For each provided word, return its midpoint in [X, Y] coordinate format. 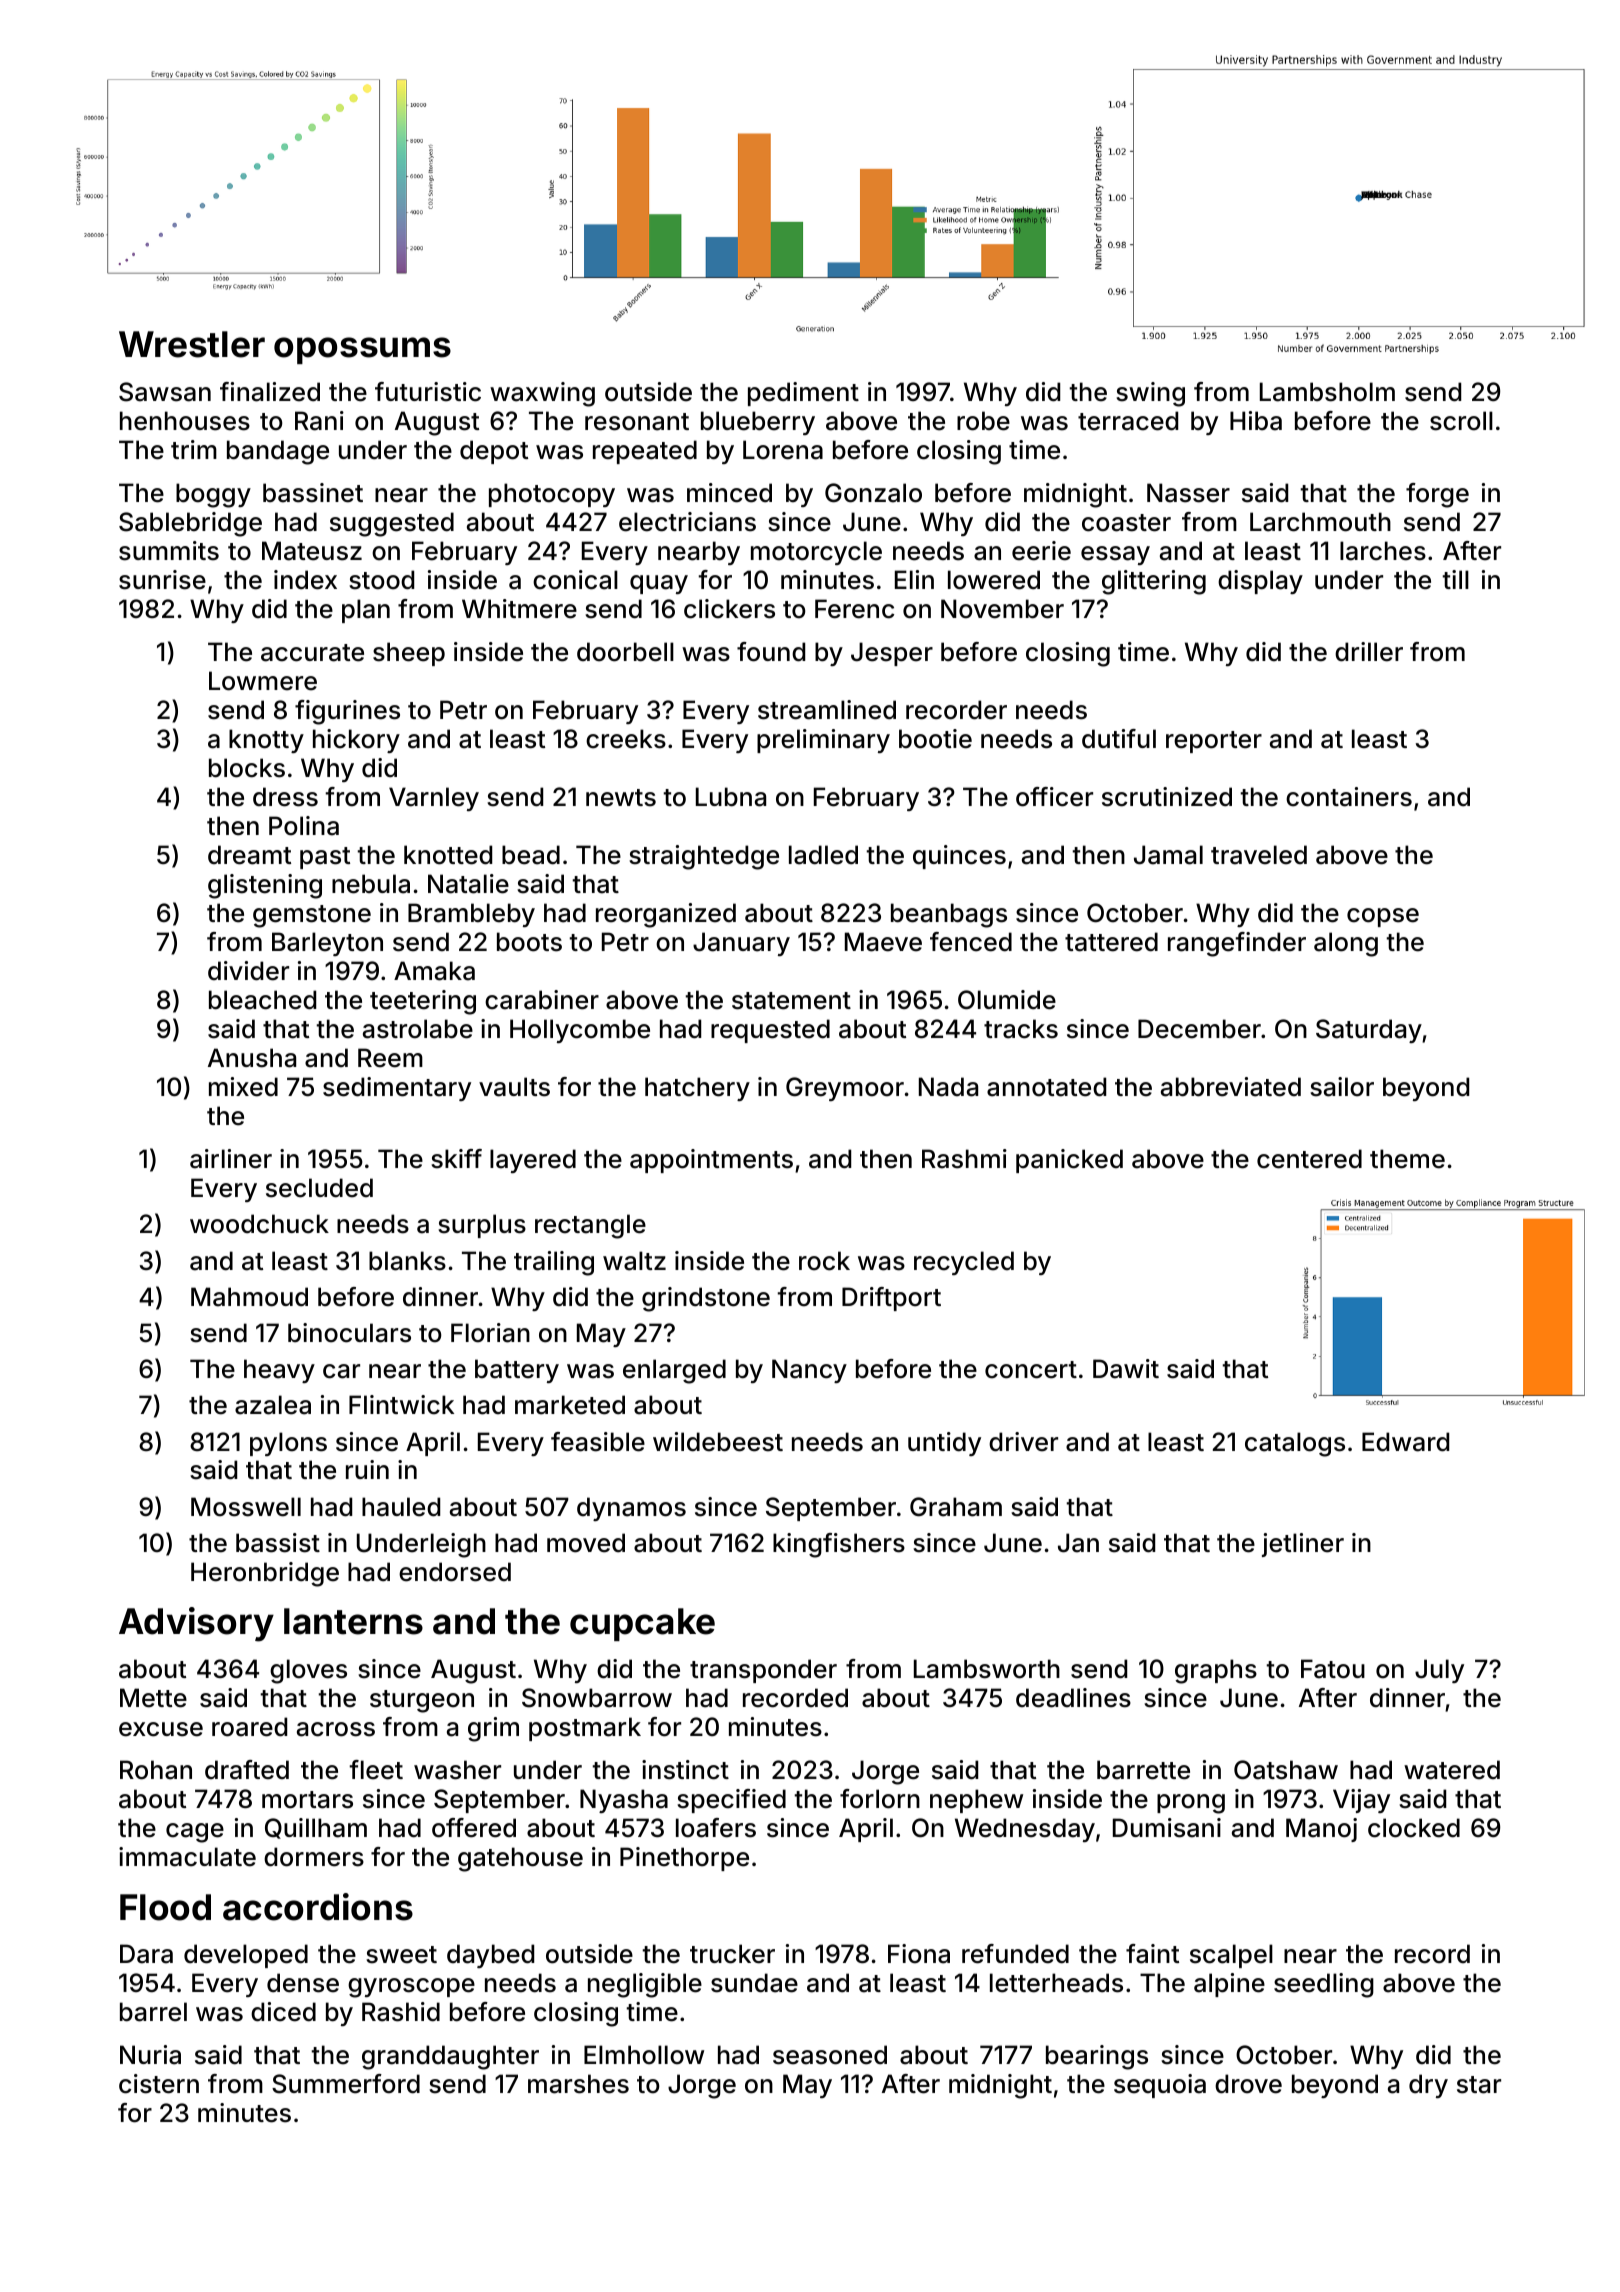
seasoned [830, 2055]
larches [1383, 551]
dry [1428, 2086]
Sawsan [165, 392]
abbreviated [1231, 1087]
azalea [273, 1405]
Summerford [346, 2084]
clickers [729, 609]
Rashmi [964, 1159]
